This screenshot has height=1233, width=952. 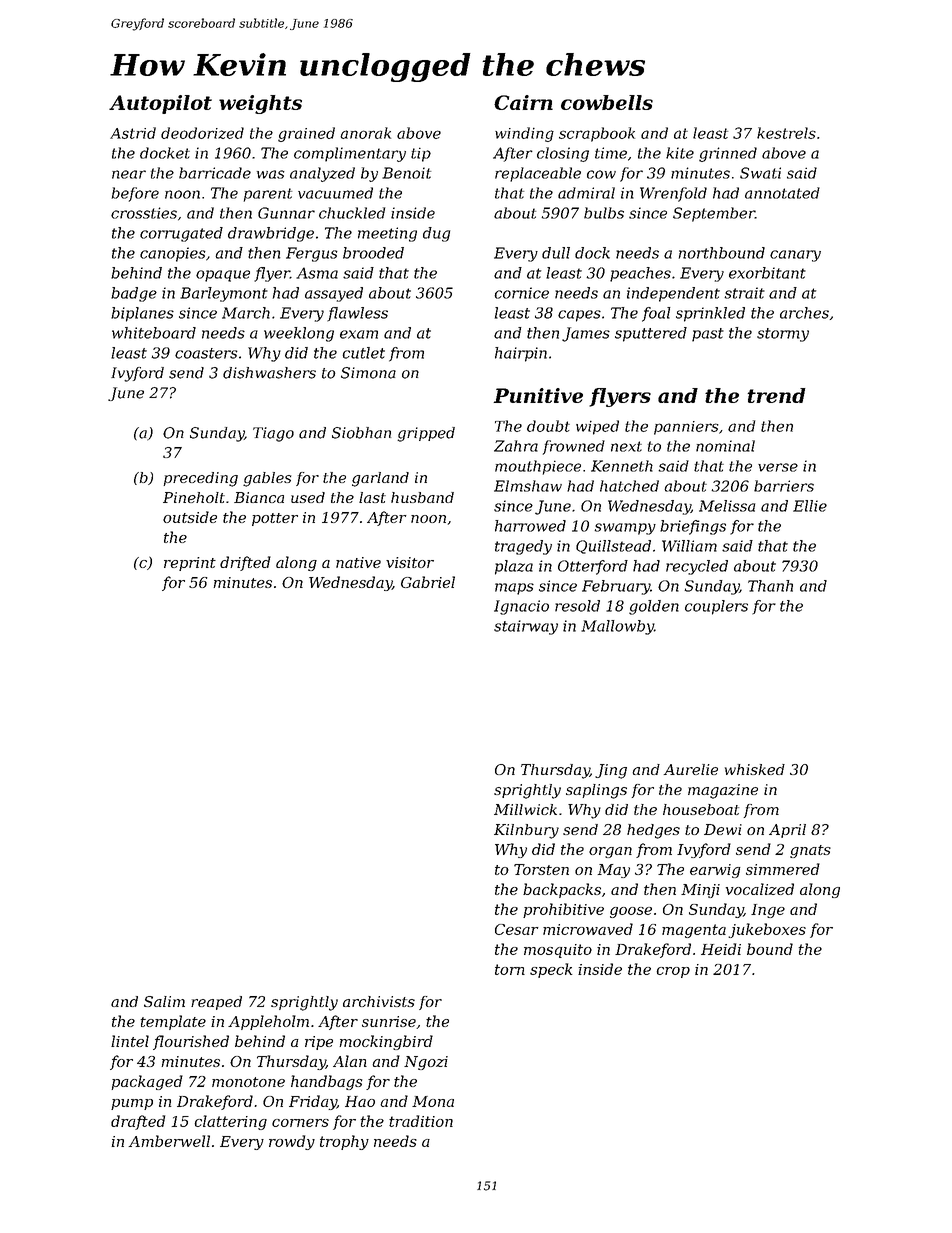 I want to click on deodorized, so click(x=202, y=133).
